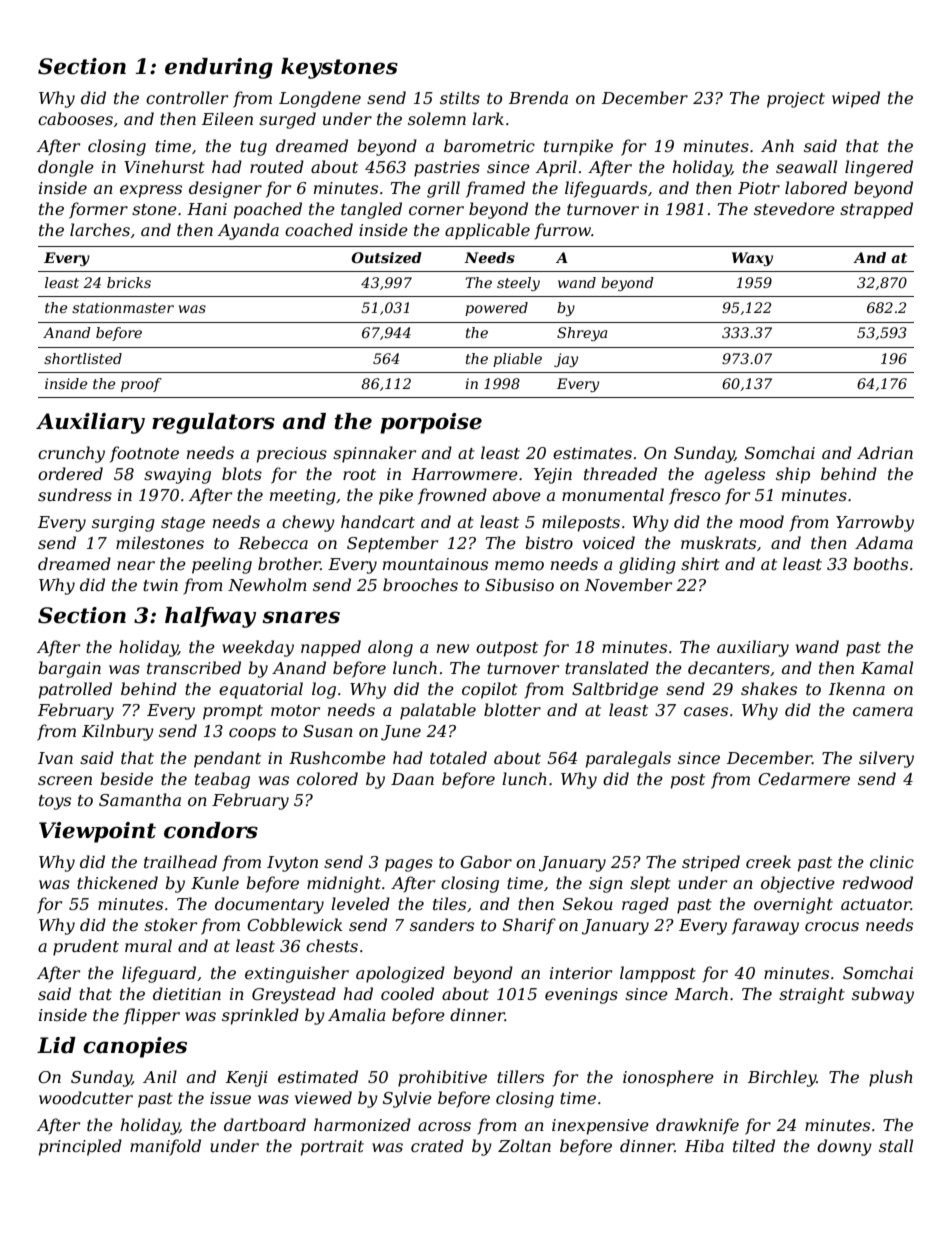 The height and width of the screenshot is (1233, 952). I want to click on tillers, so click(520, 1076).
